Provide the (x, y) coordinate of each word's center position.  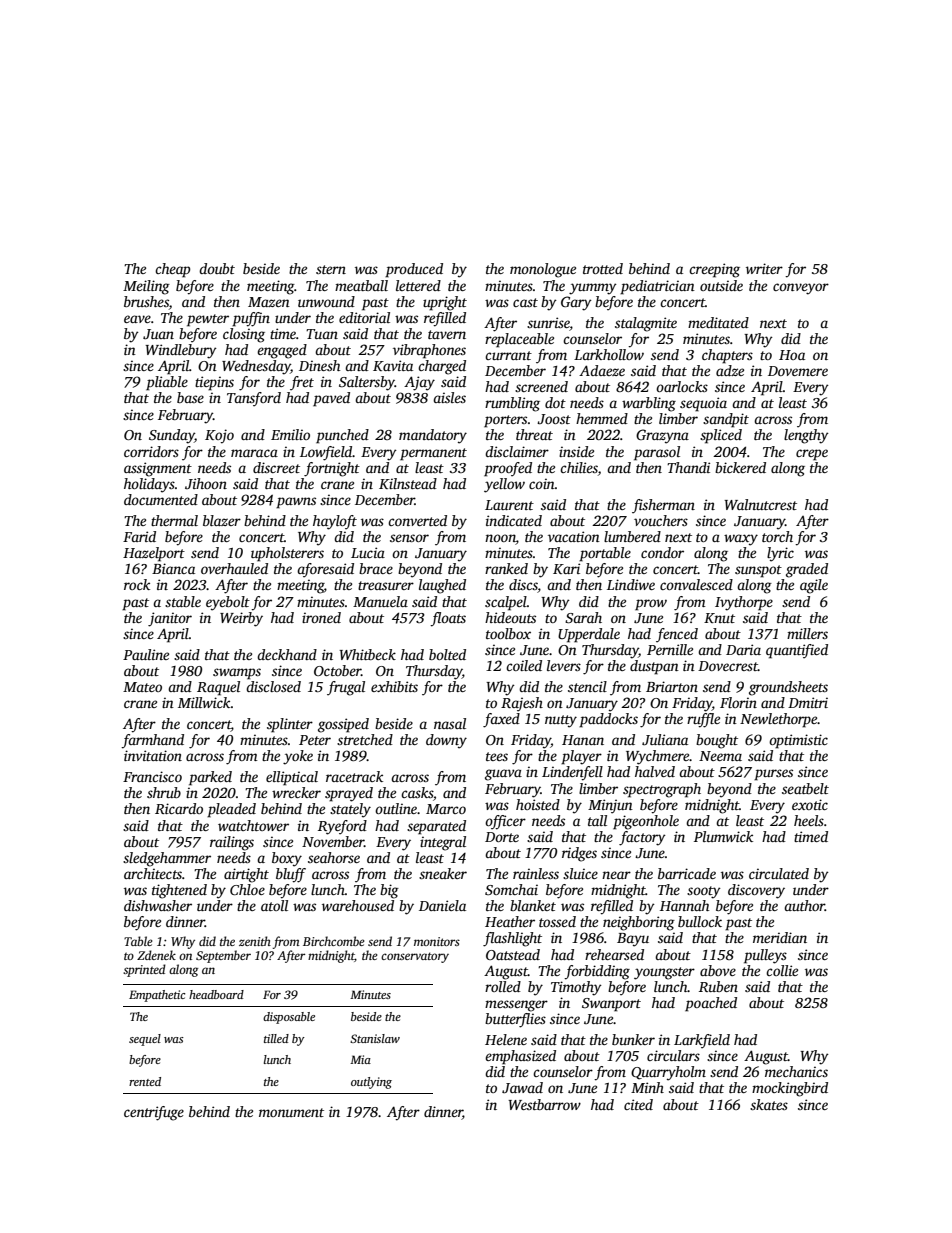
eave (137, 319)
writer (764, 268)
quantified (797, 651)
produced (414, 270)
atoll (274, 905)
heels (809, 820)
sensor (409, 538)
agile (814, 586)
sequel (145, 1040)
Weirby (241, 619)
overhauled (234, 568)
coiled (524, 665)
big (389, 891)
